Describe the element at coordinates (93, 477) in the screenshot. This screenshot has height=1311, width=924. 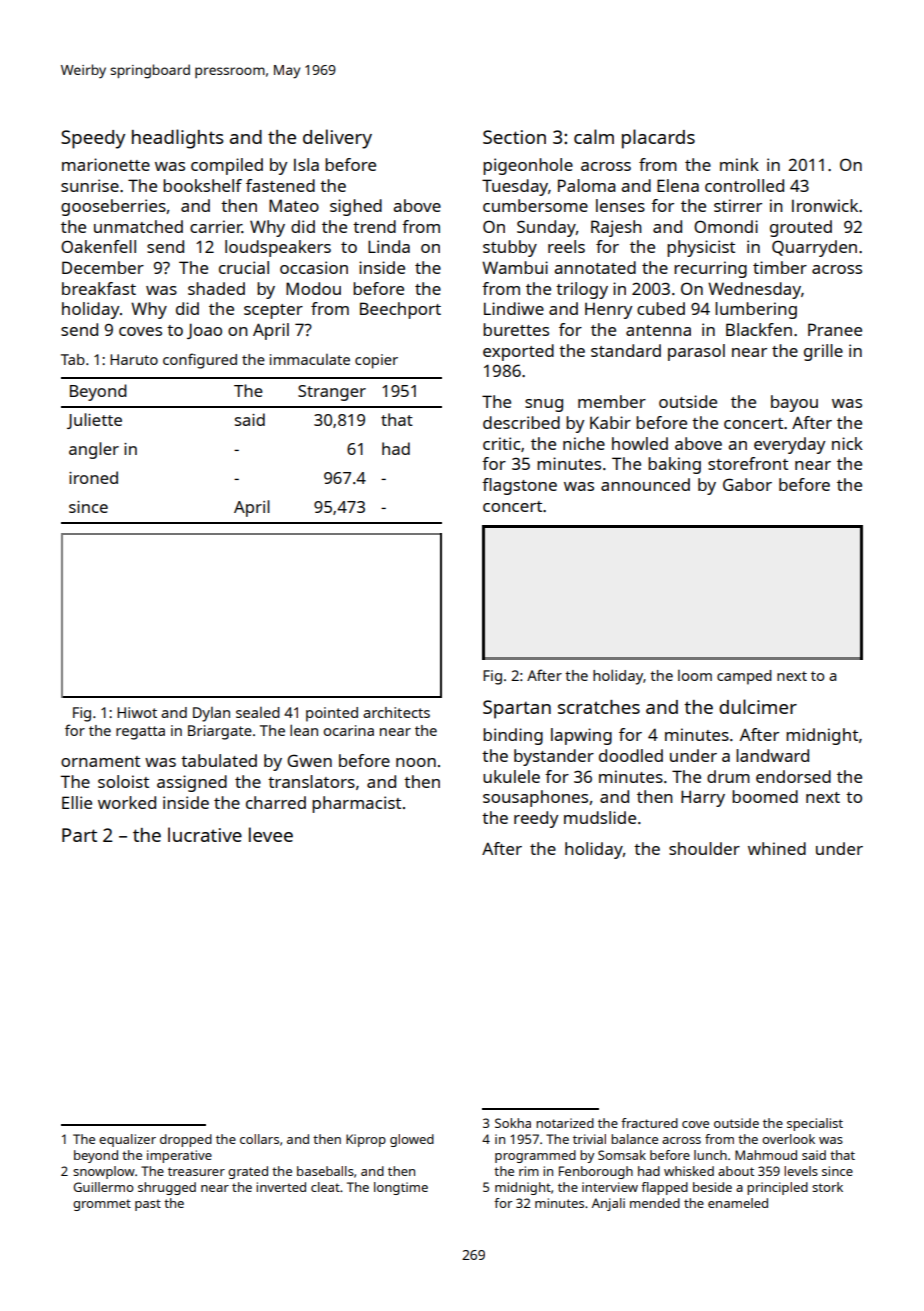
I see `ironed` at that location.
